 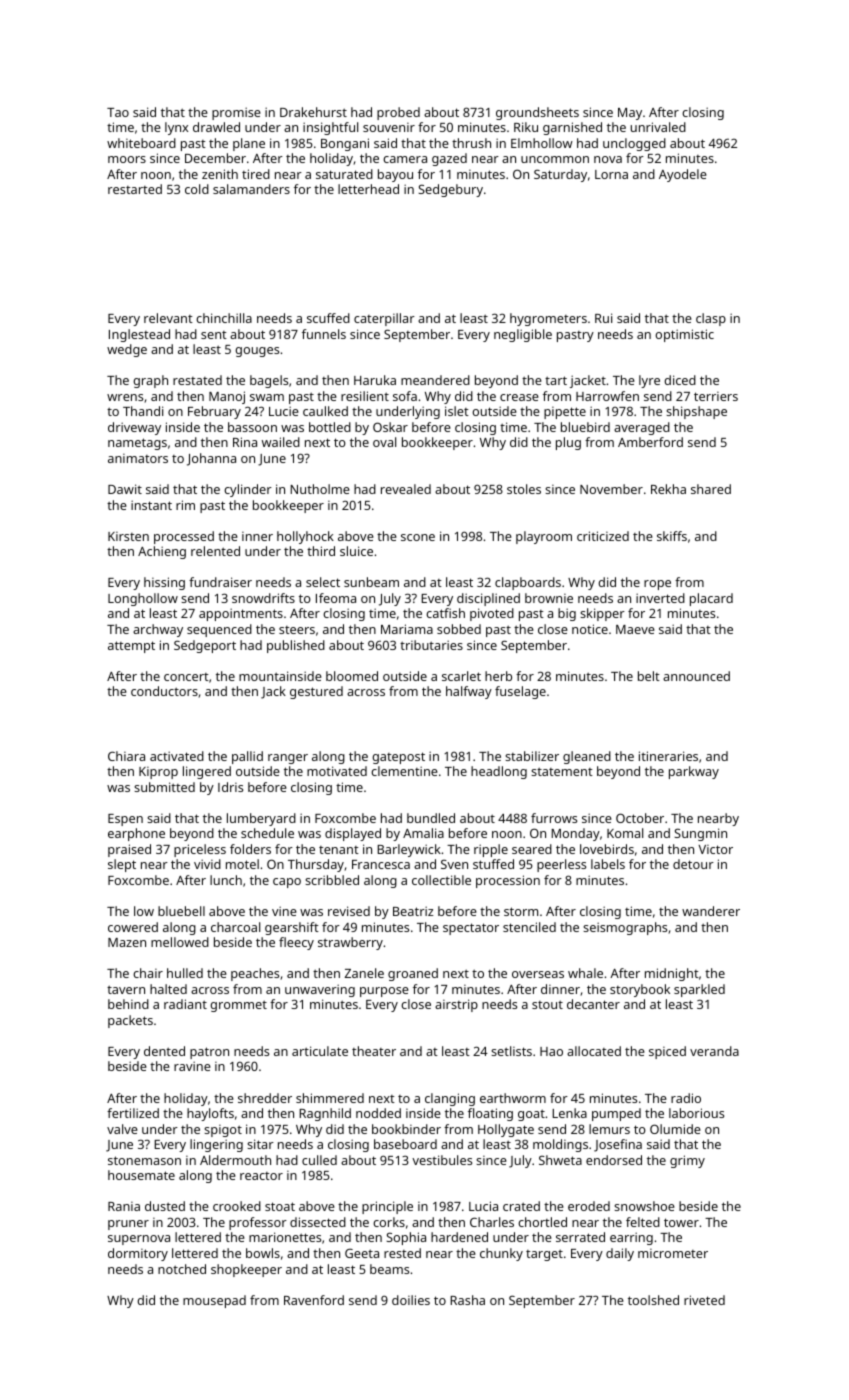 I want to click on headlong, so click(x=499, y=772).
